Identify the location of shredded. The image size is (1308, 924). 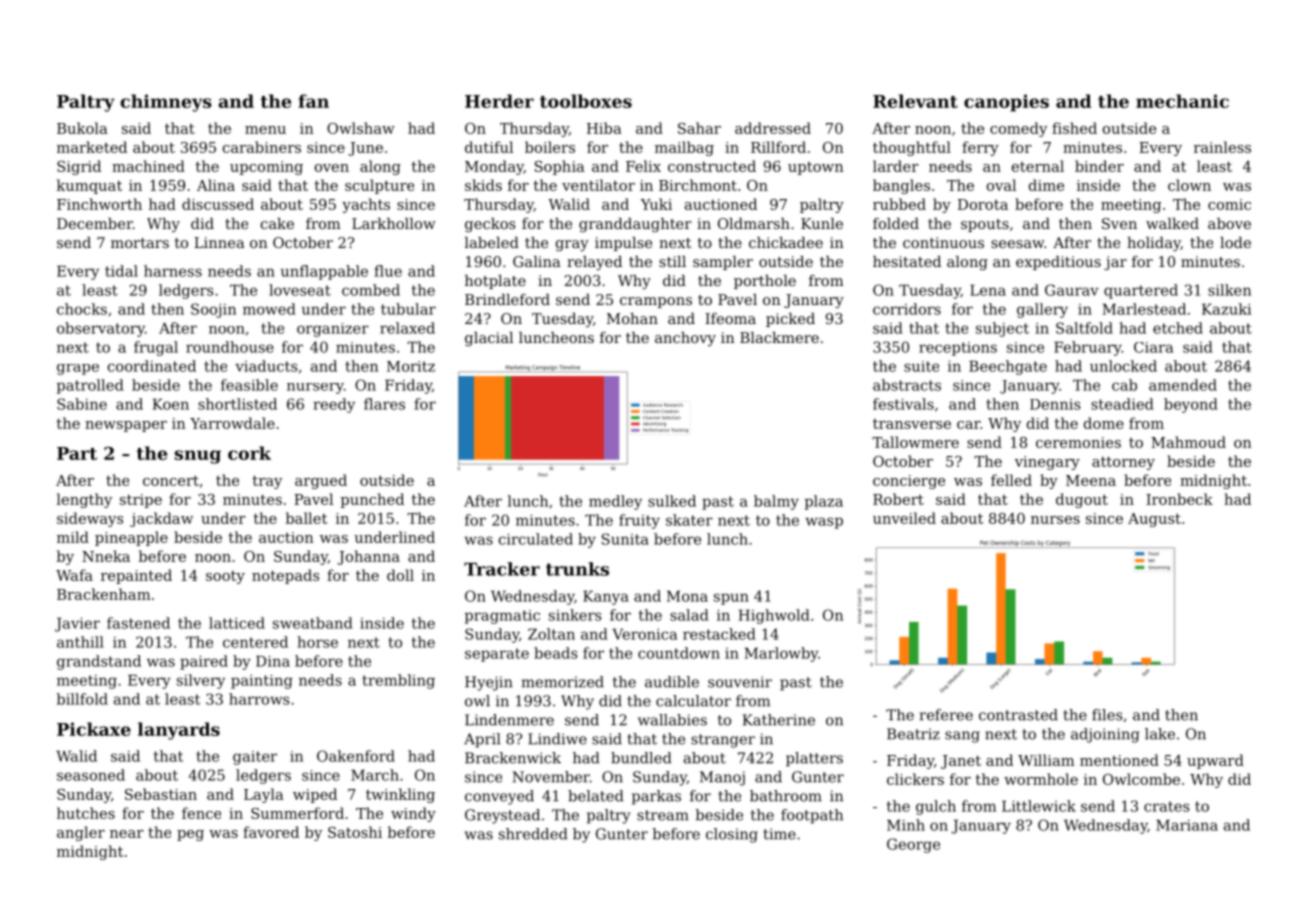
(533, 834).
